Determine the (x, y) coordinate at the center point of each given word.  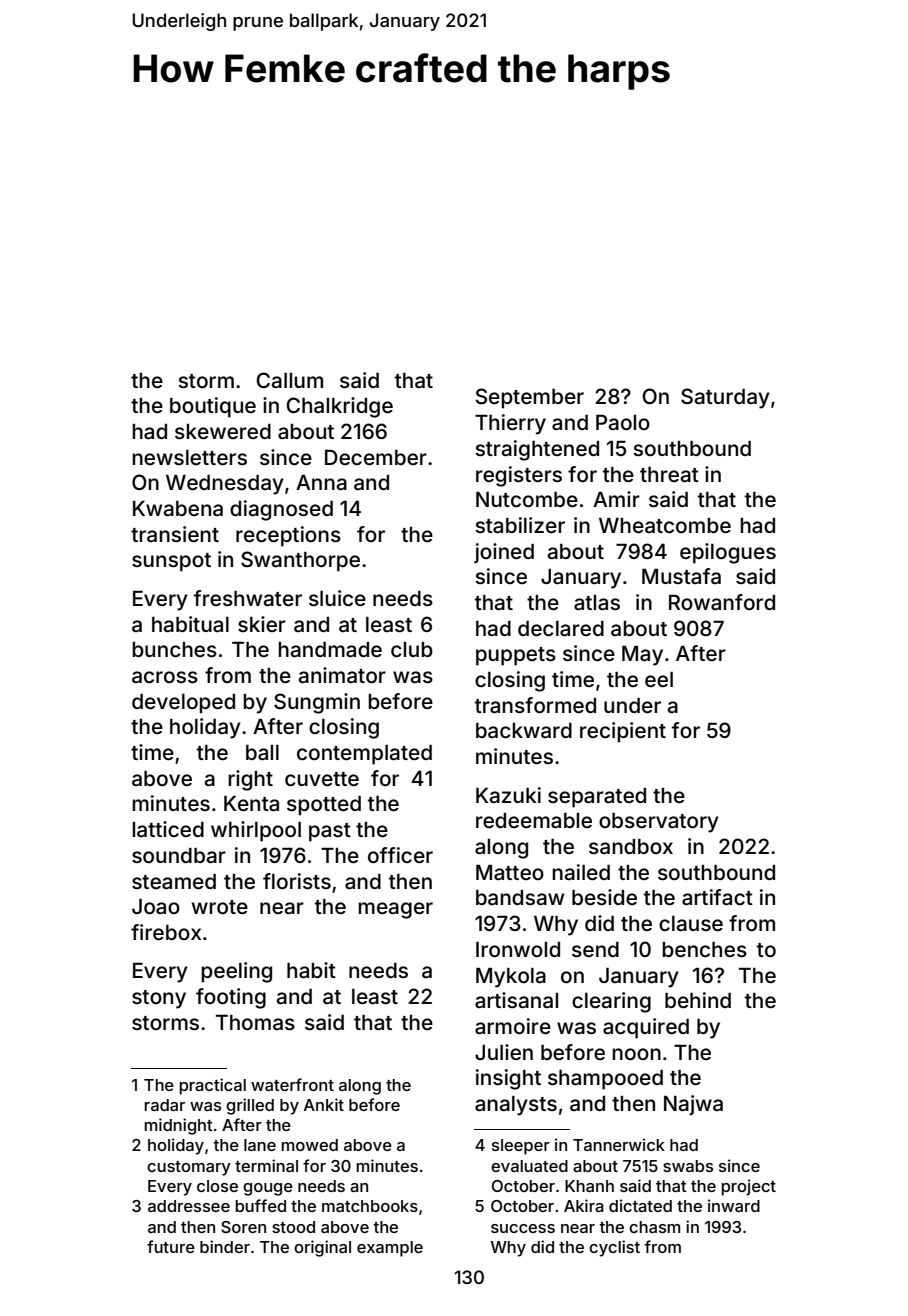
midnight (179, 1126)
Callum (289, 380)
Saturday (725, 398)
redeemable (534, 820)
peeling (236, 972)
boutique (213, 407)
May (642, 656)
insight (508, 1079)
